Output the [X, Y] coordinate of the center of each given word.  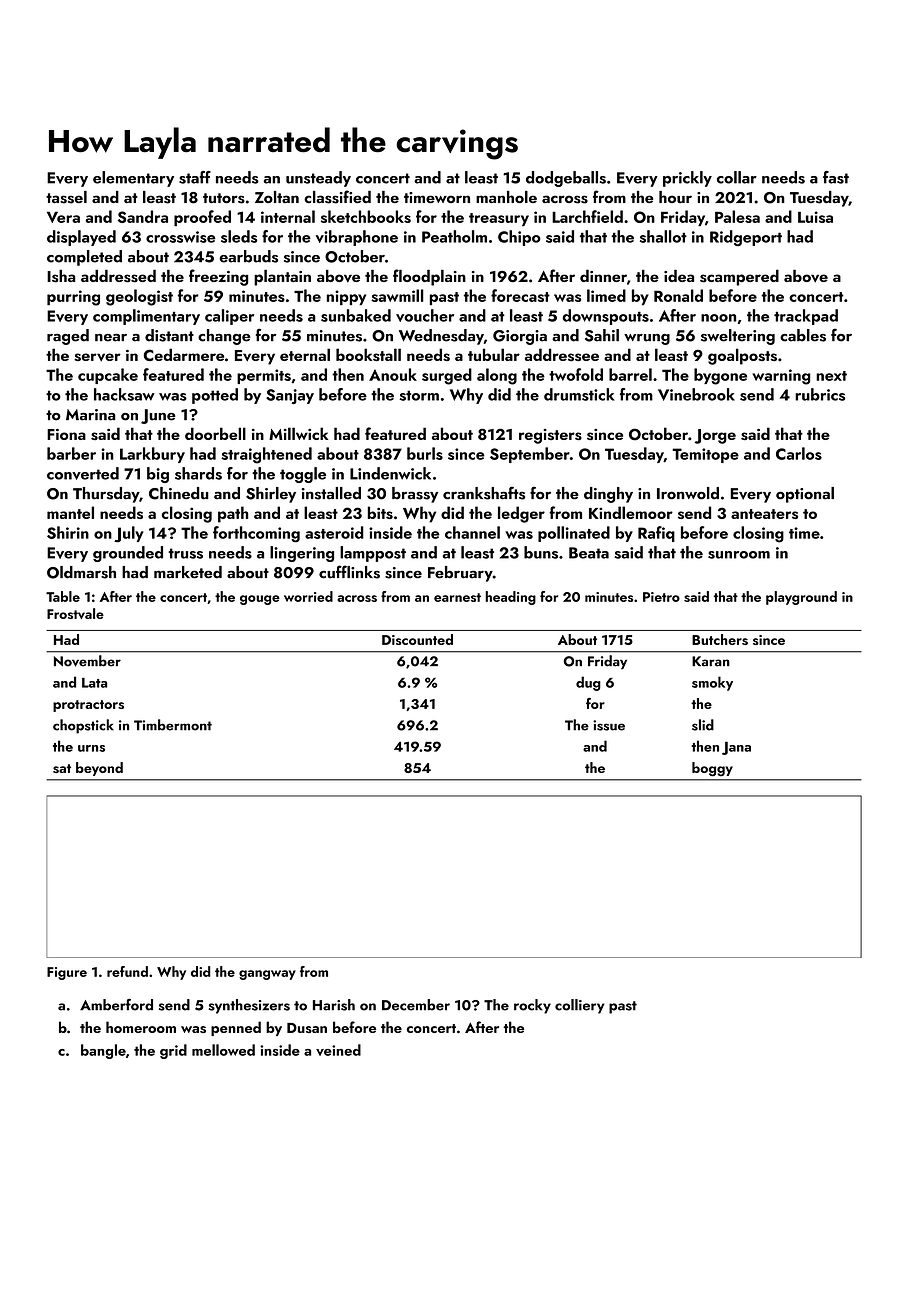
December [416, 1005]
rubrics [820, 394]
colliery [579, 1006]
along [497, 376]
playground [801, 598]
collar [737, 177]
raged [68, 337]
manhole [506, 197]
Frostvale [75, 613]
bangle [103, 1051]
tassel [66, 197]
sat [62, 768]
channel [472, 532]
